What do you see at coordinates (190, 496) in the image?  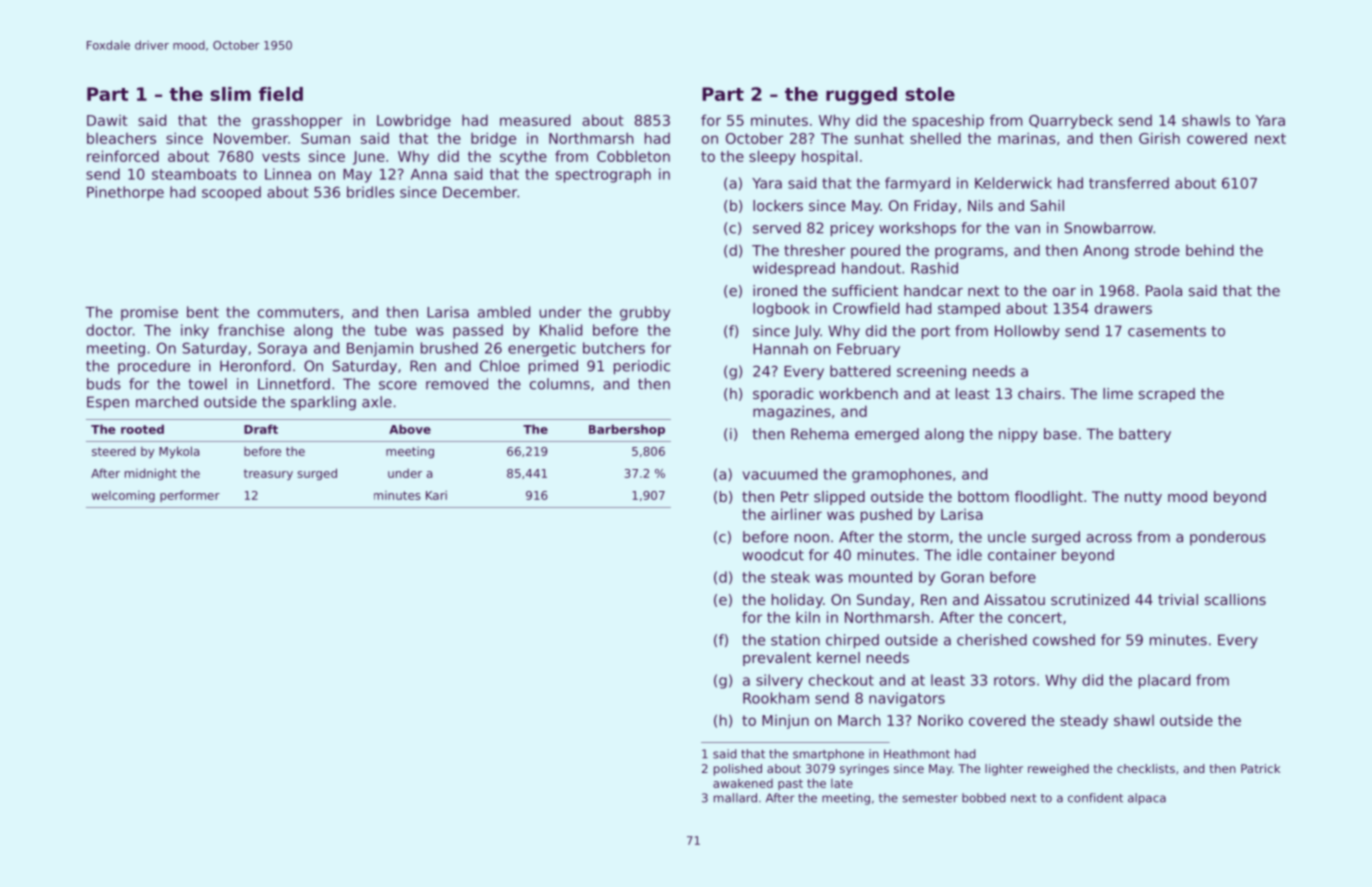 I see `performer` at bounding box center [190, 496].
